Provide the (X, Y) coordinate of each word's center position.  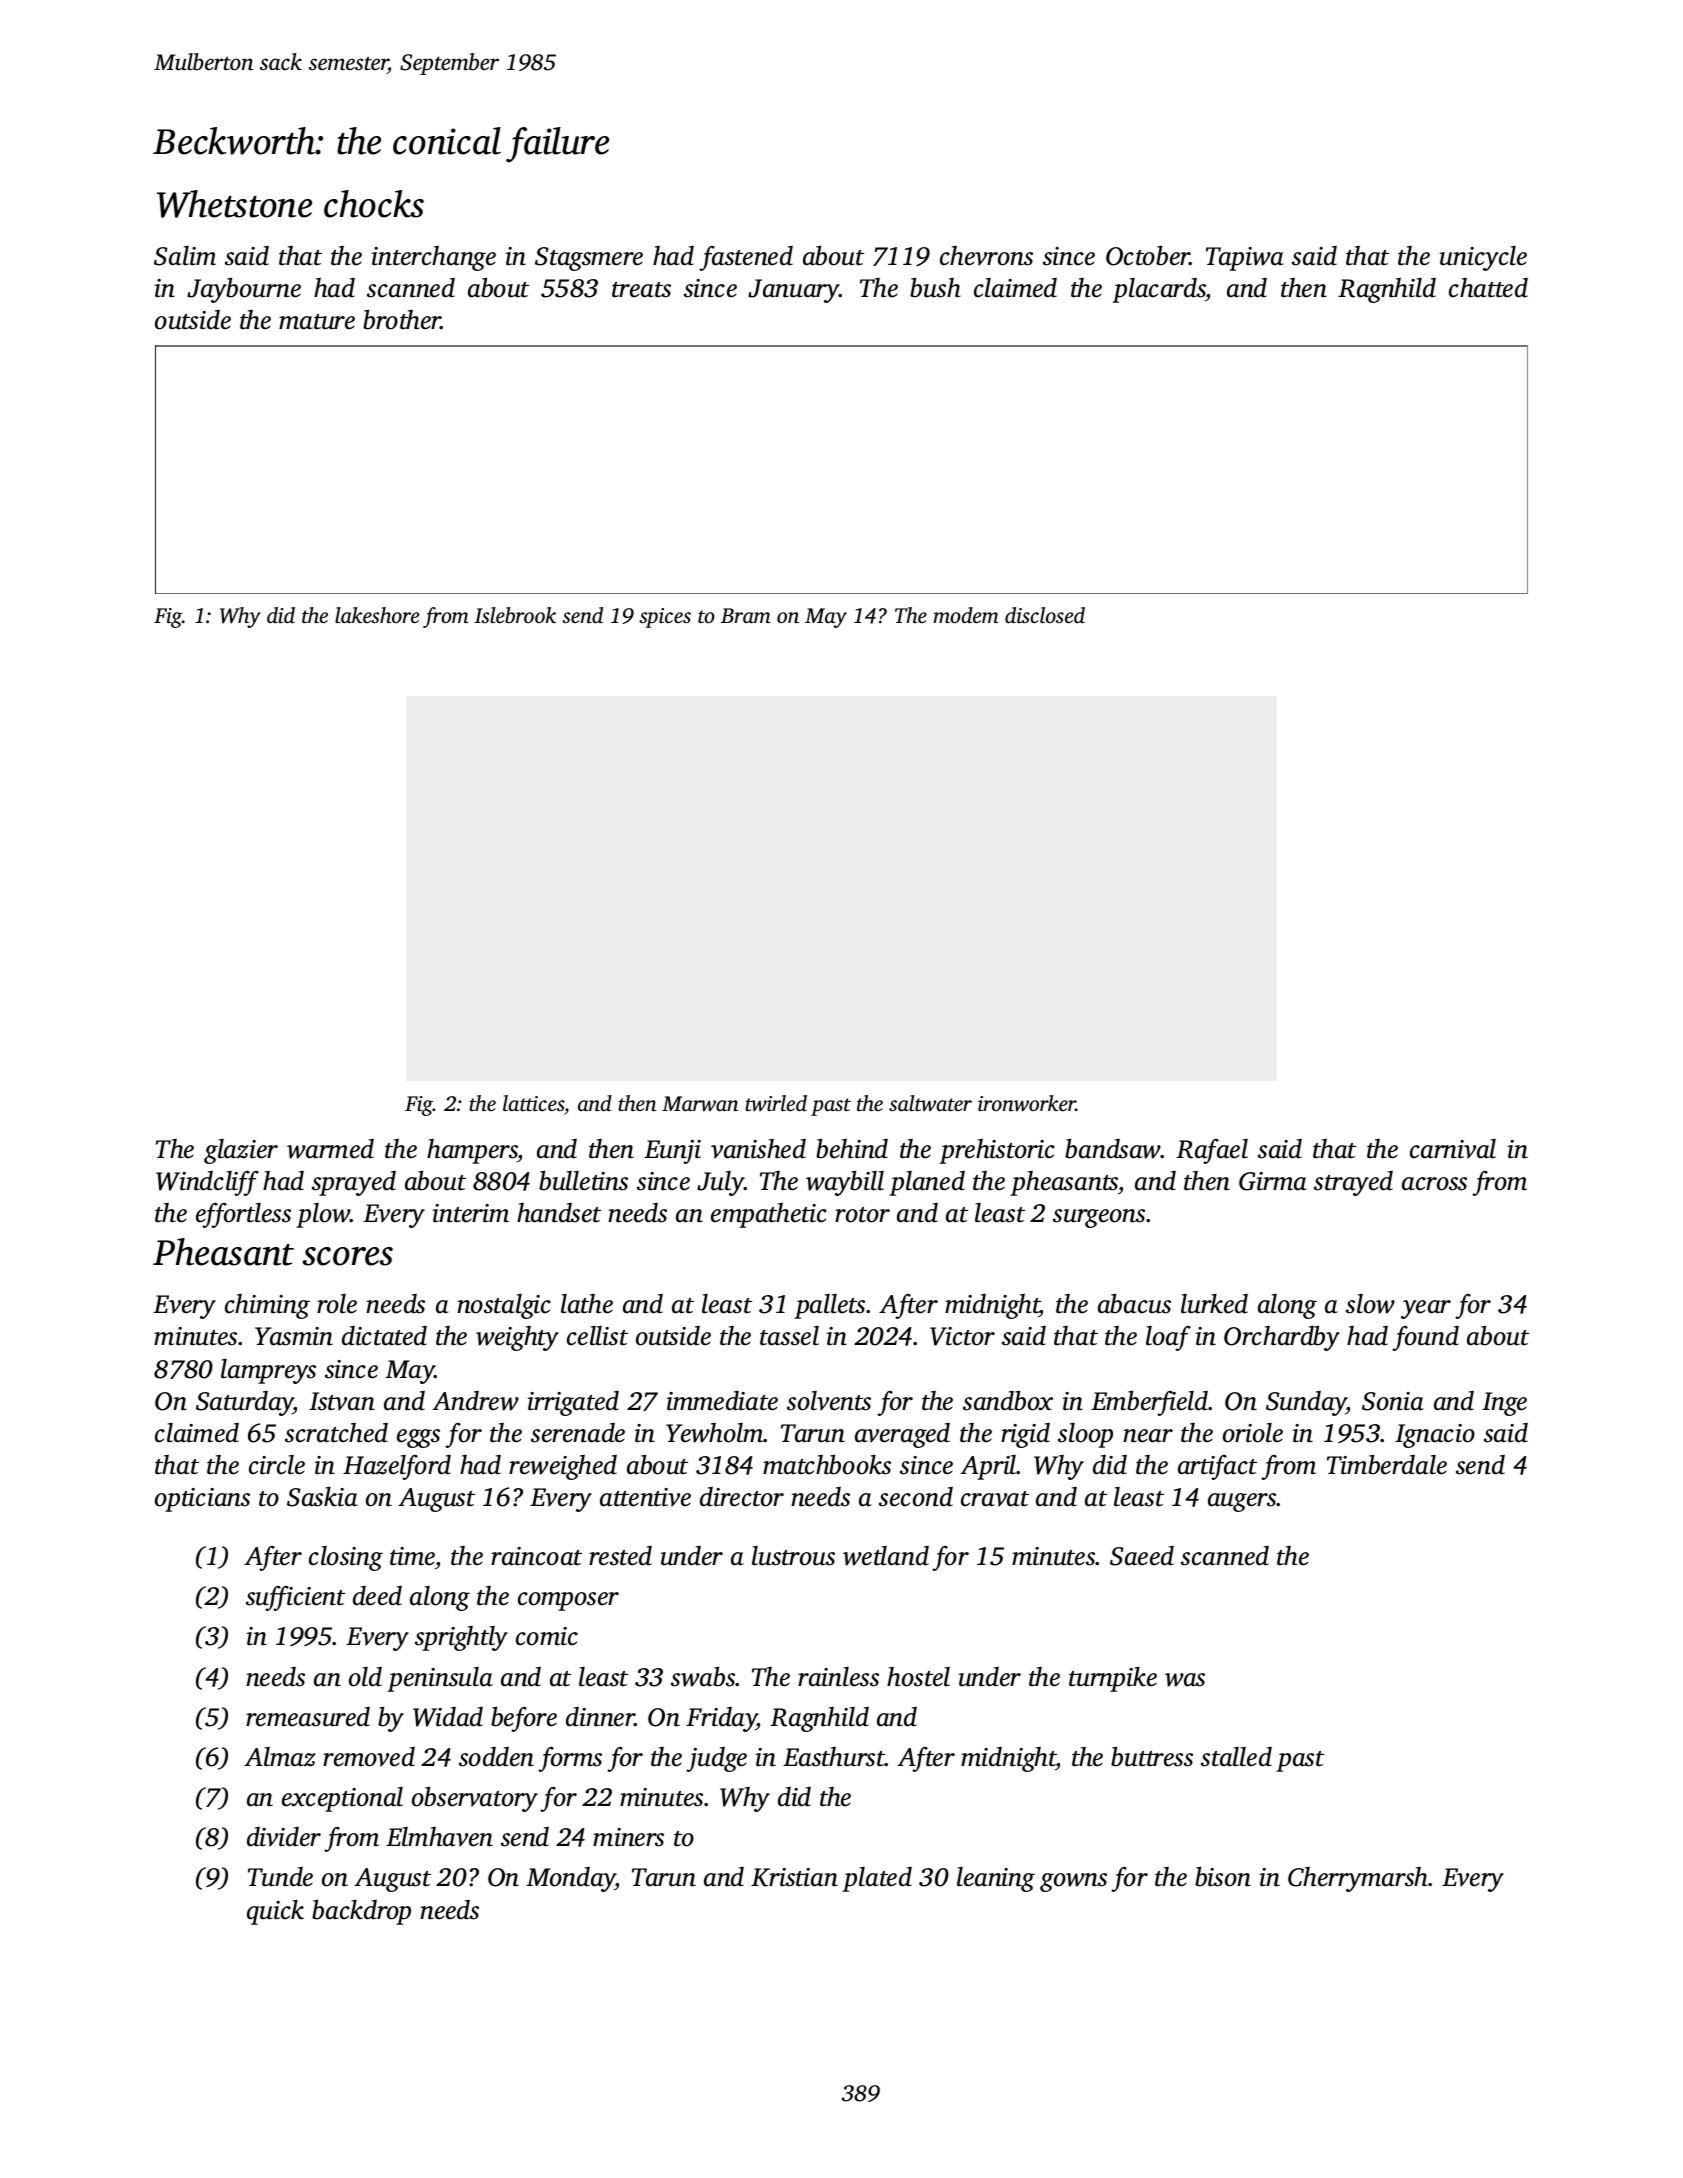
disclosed (1045, 615)
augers (1242, 1502)
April (988, 1467)
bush (935, 288)
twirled (776, 1103)
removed (369, 1757)
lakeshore (377, 615)
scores (348, 1256)
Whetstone (234, 204)
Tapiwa (1245, 259)
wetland (886, 1556)
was (1185, 1680)
